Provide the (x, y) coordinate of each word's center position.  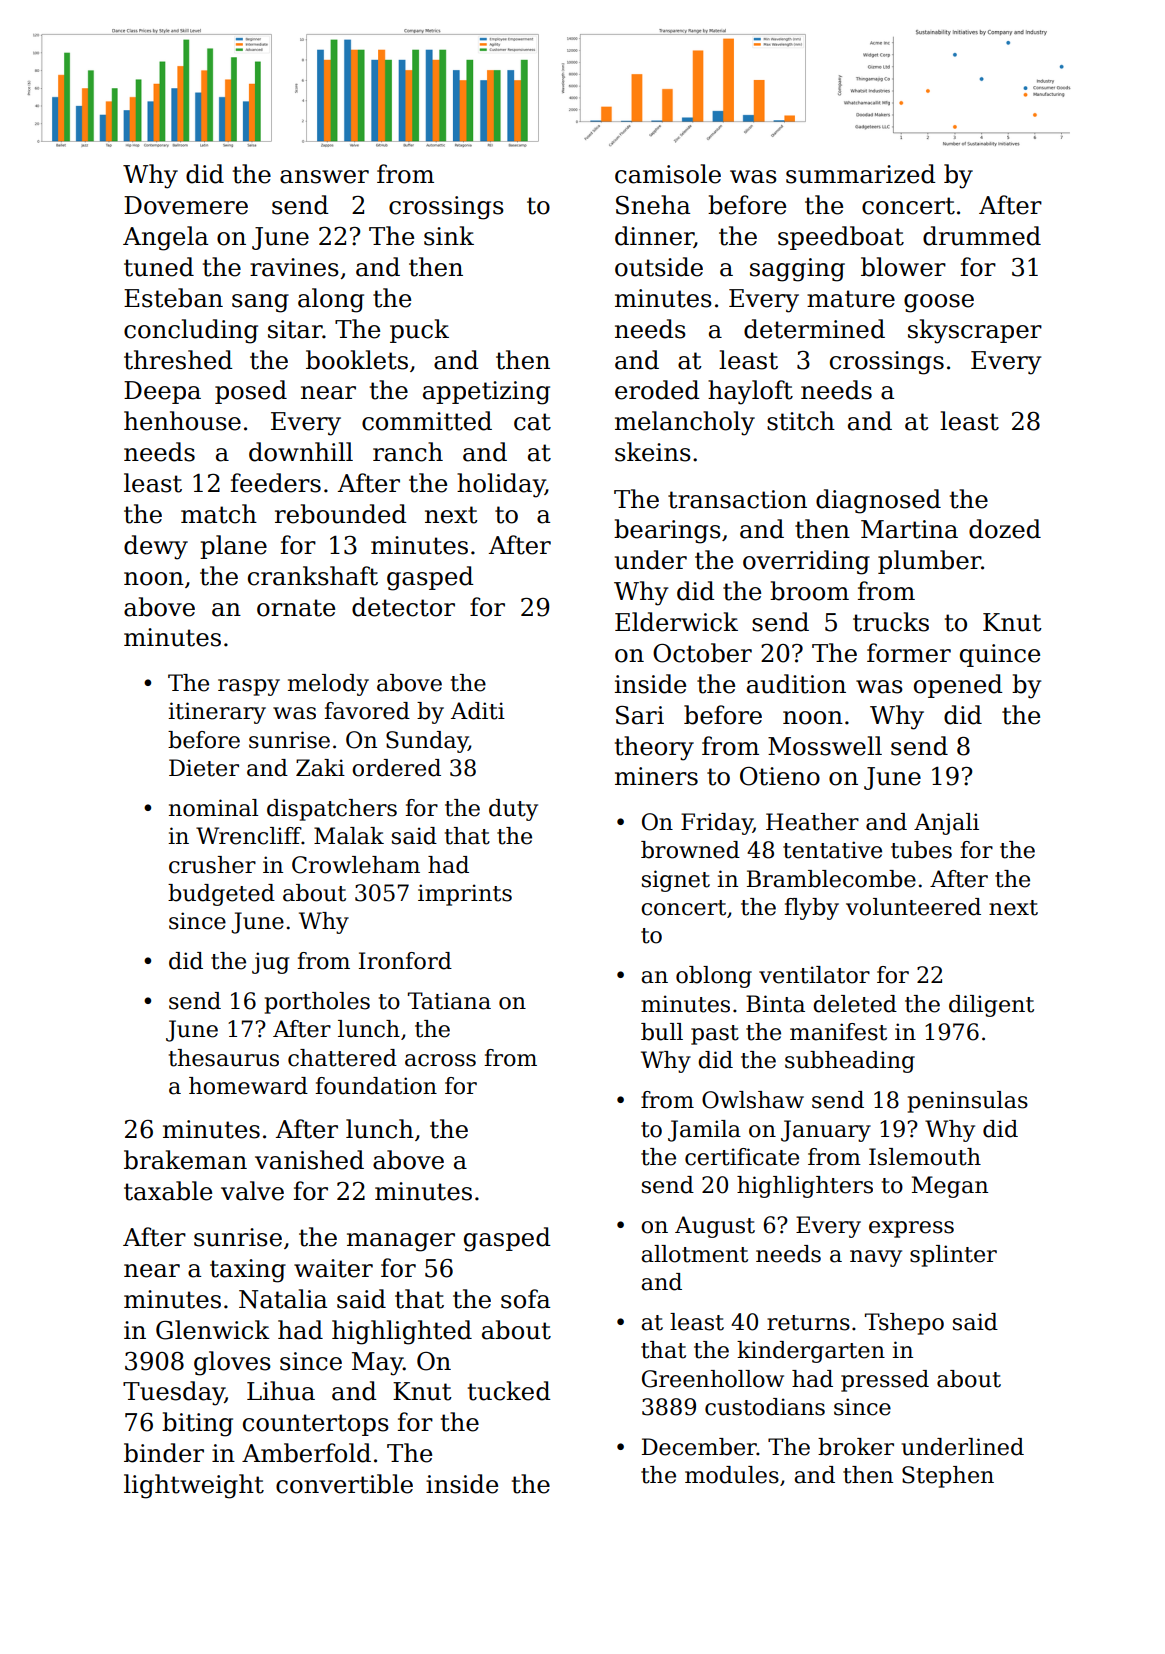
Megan (950, 1187)
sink (449, 236)
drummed (982, 236)
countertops (316, 1425)
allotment (694, 1254)
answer (324, 177)
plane (233, 547)
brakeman (185, 1160)
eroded (657, 390)
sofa (525, 1299)
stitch (801, 421)
